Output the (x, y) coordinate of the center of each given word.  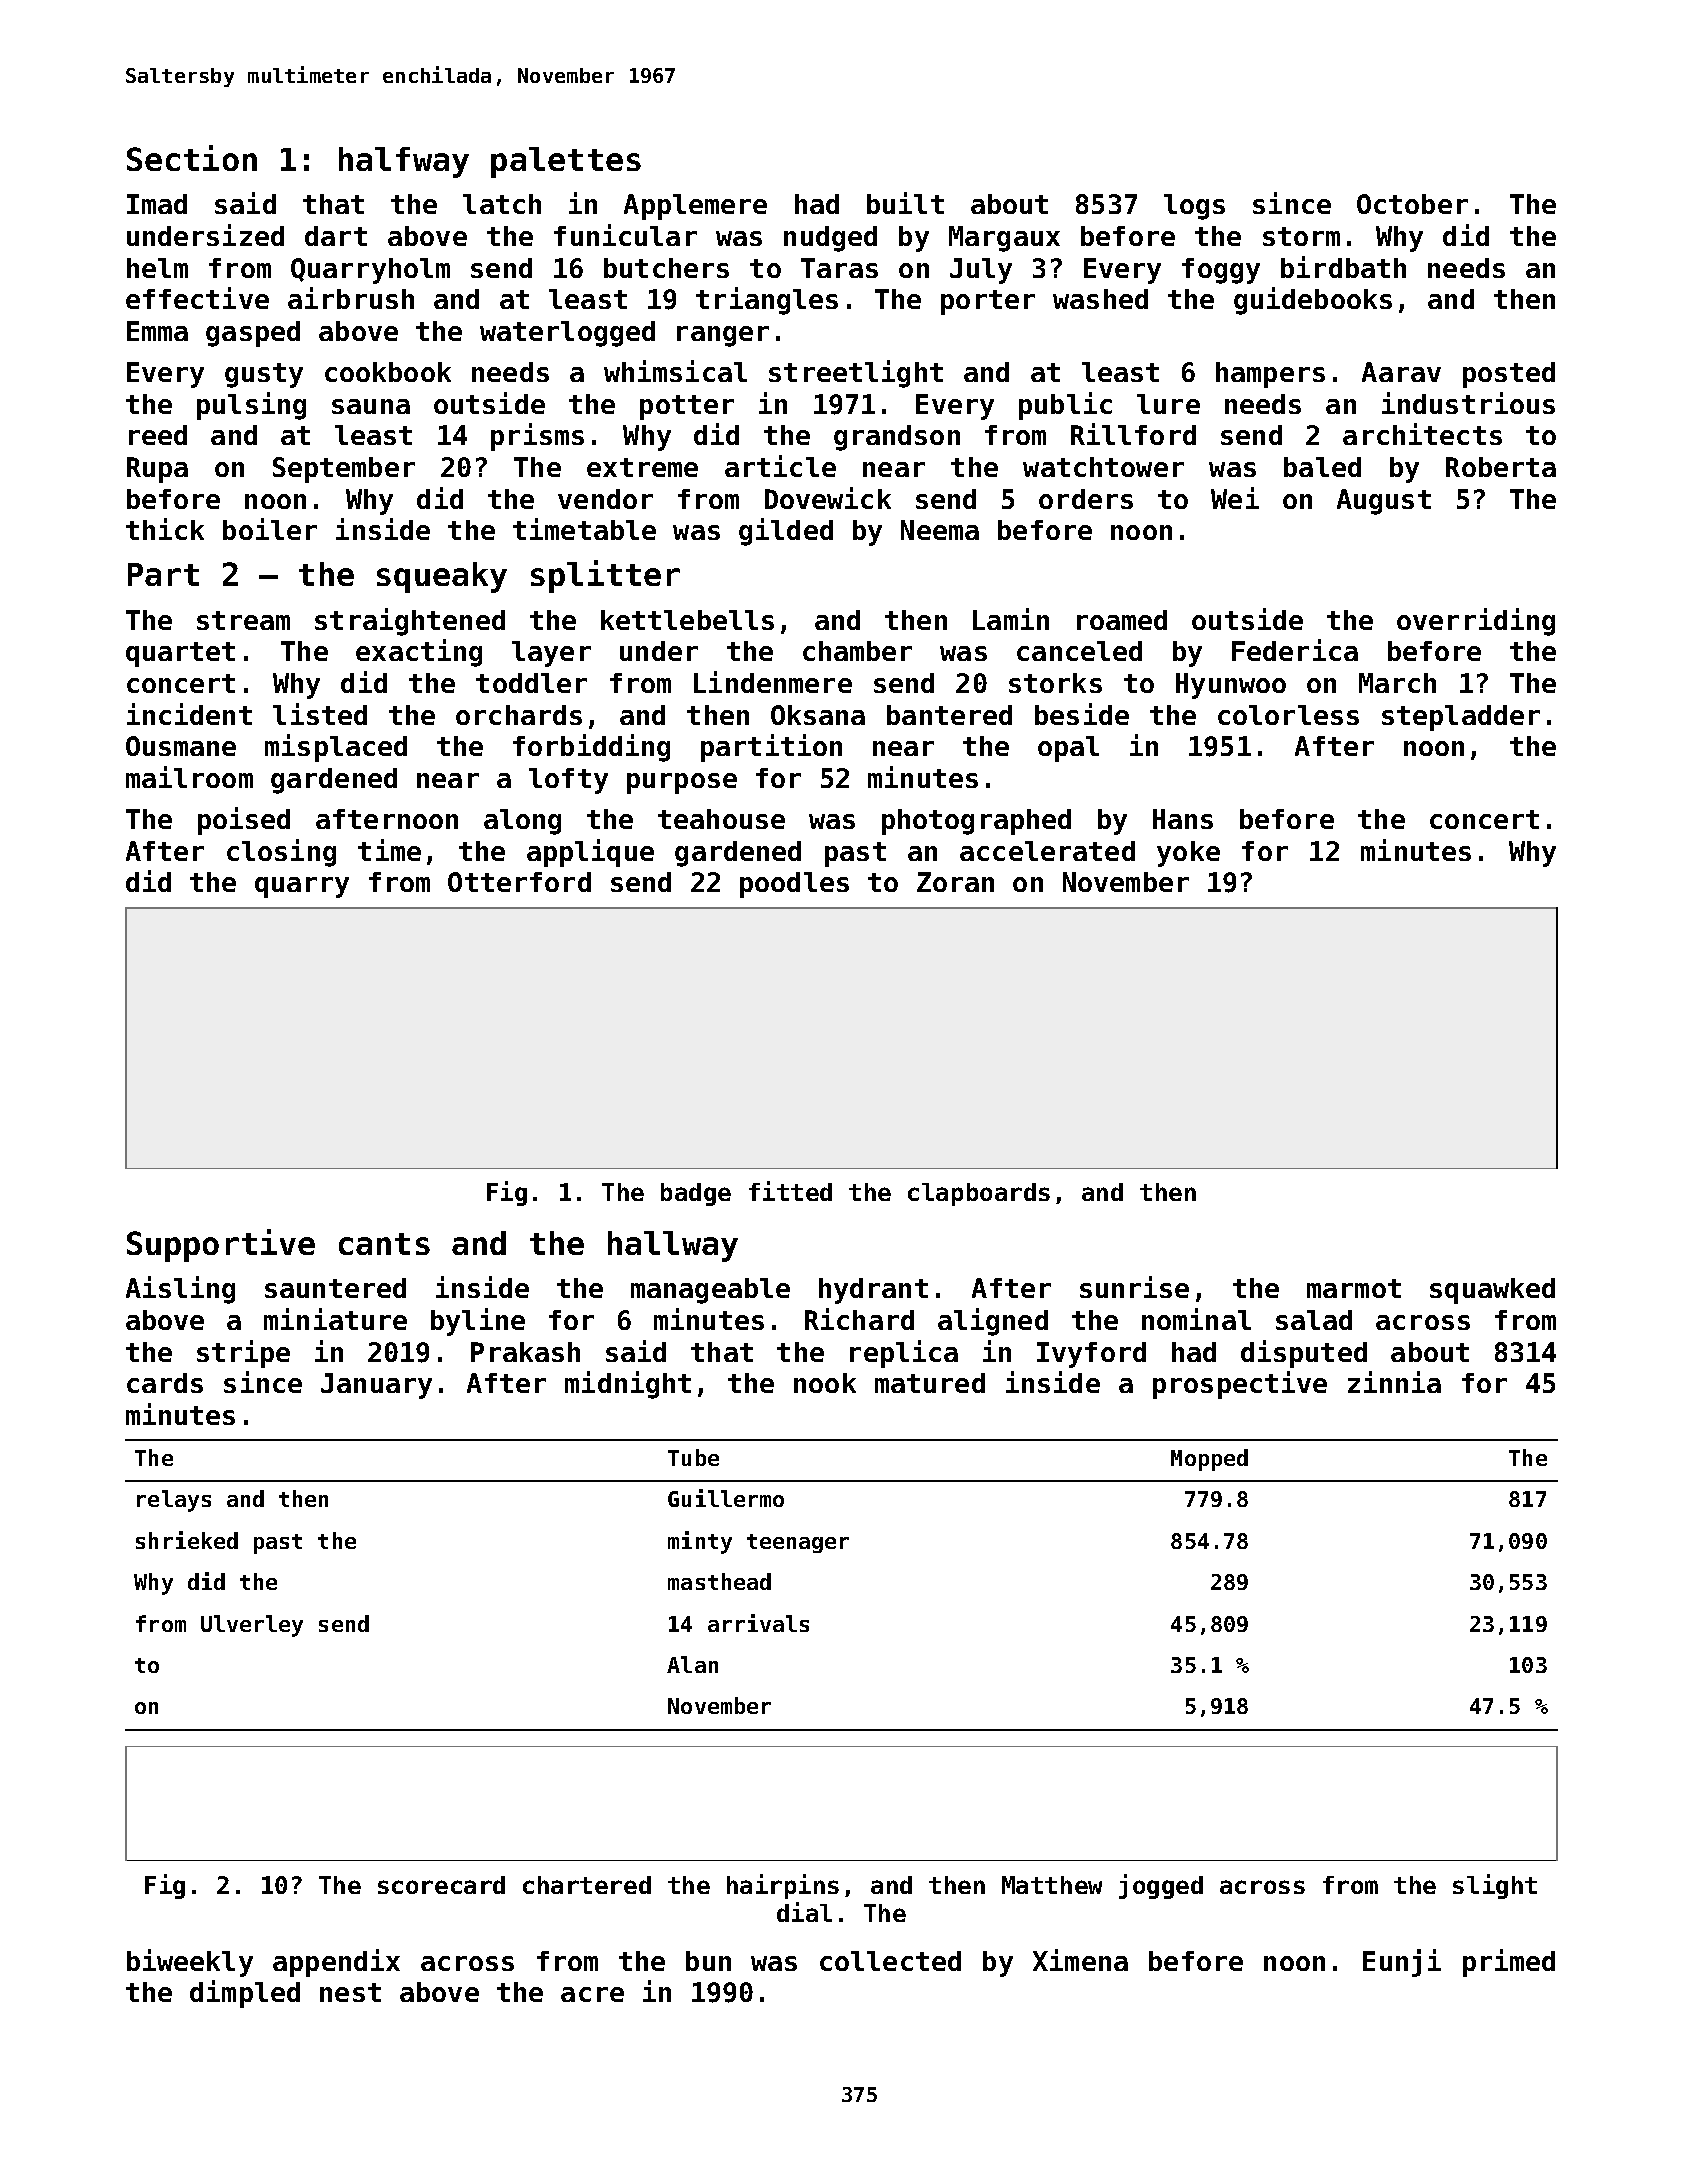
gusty (264, 375)
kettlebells (687, 620)
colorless (1288, 715)
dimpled (245, 1994)
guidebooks (1313, 301)
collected (890, 1961)
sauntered (335, 1288)
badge (696, 1194)
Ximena (1080, 1960)
